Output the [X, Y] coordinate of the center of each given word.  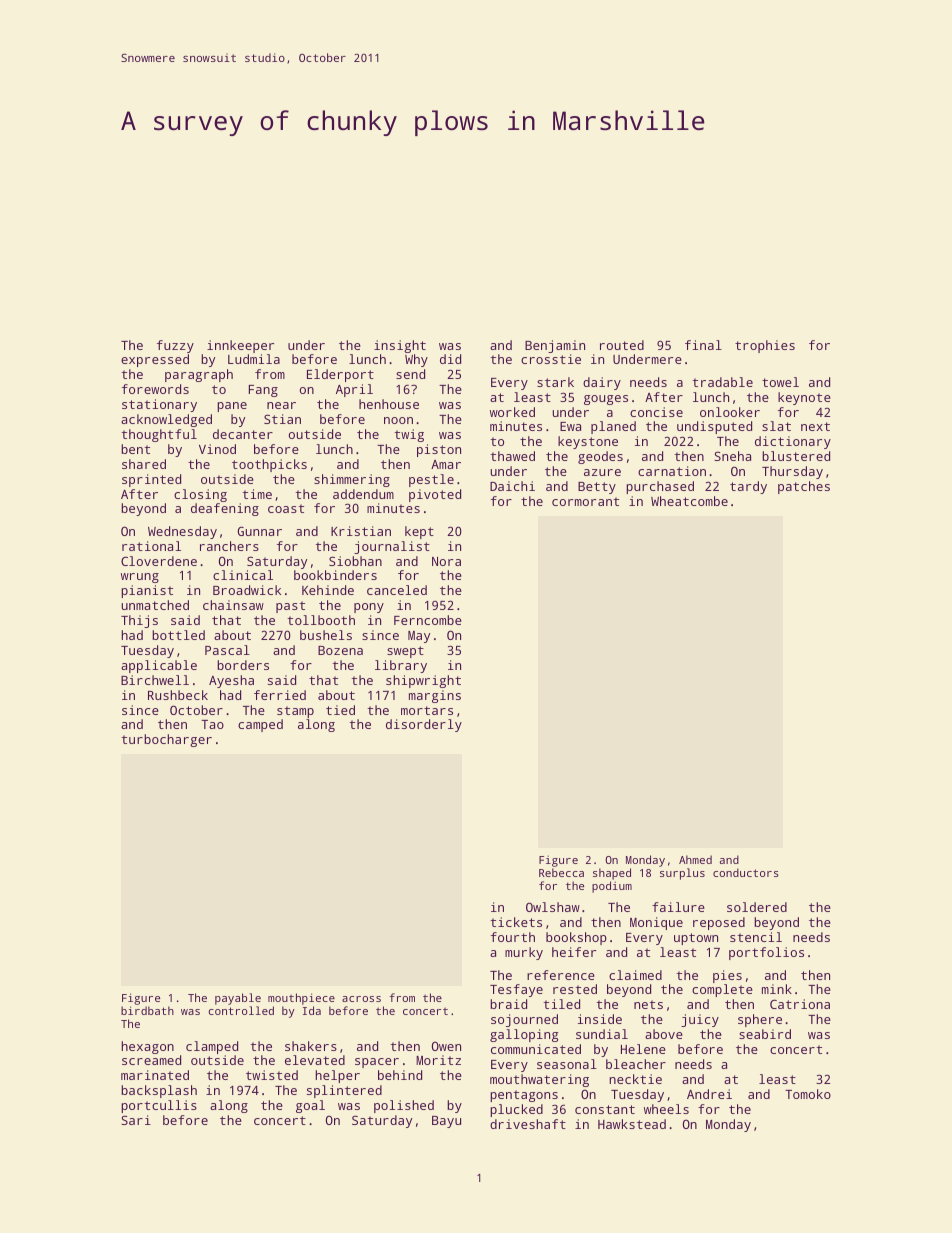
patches [804, 487]
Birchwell [155, 680]
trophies [765, 346]
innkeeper [240, 346]
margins [435, 696]
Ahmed [695, 859]
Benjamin [555, 346]
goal [310, 1106]
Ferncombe [428, 620]
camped [260, 725]
